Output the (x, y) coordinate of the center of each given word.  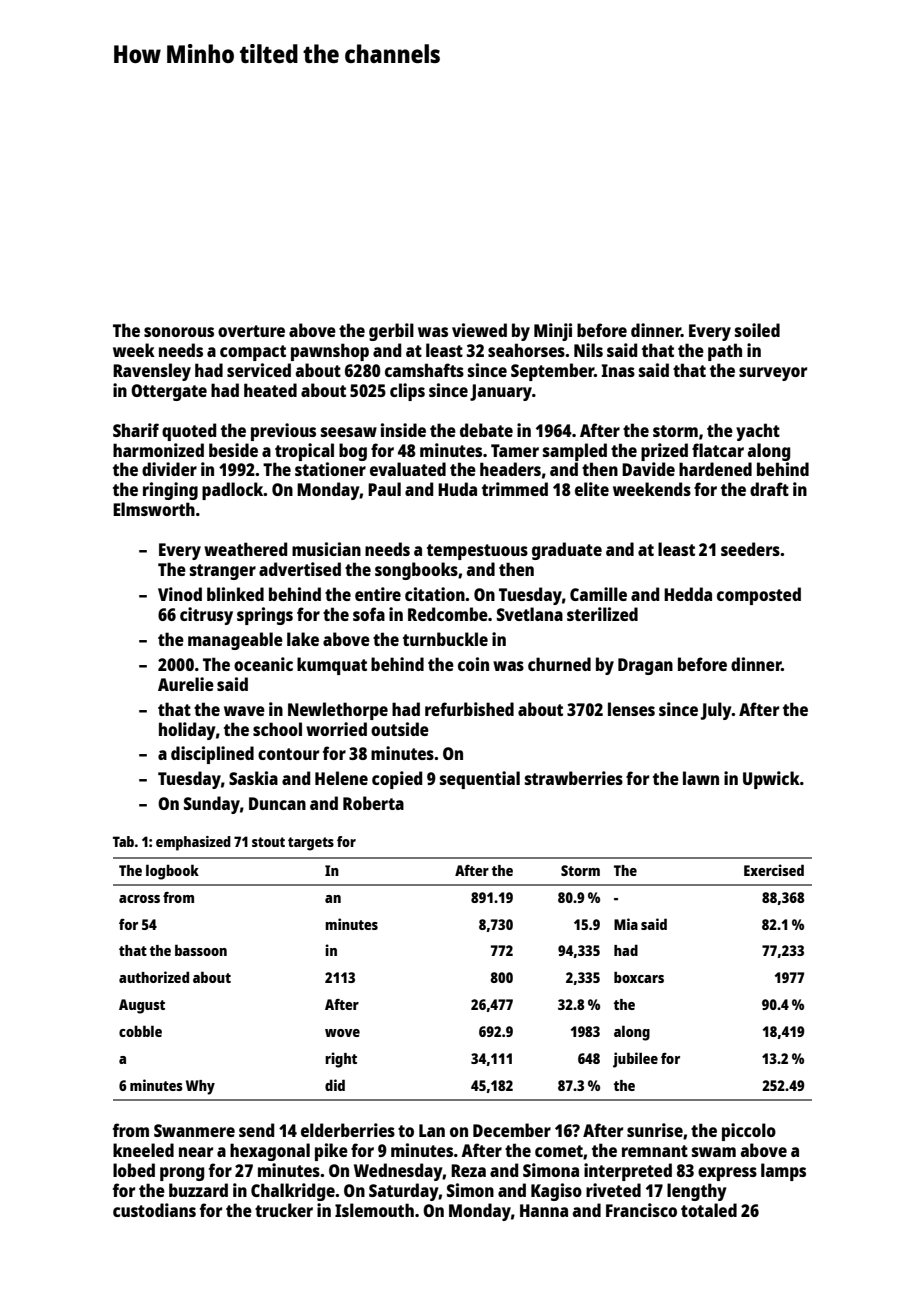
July (716, 711)
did (335, 1085)
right (341, 1060)
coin (473, 664)
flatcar (718, 450)
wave (244, 711)
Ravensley (152, 372)
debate (486, 430)
